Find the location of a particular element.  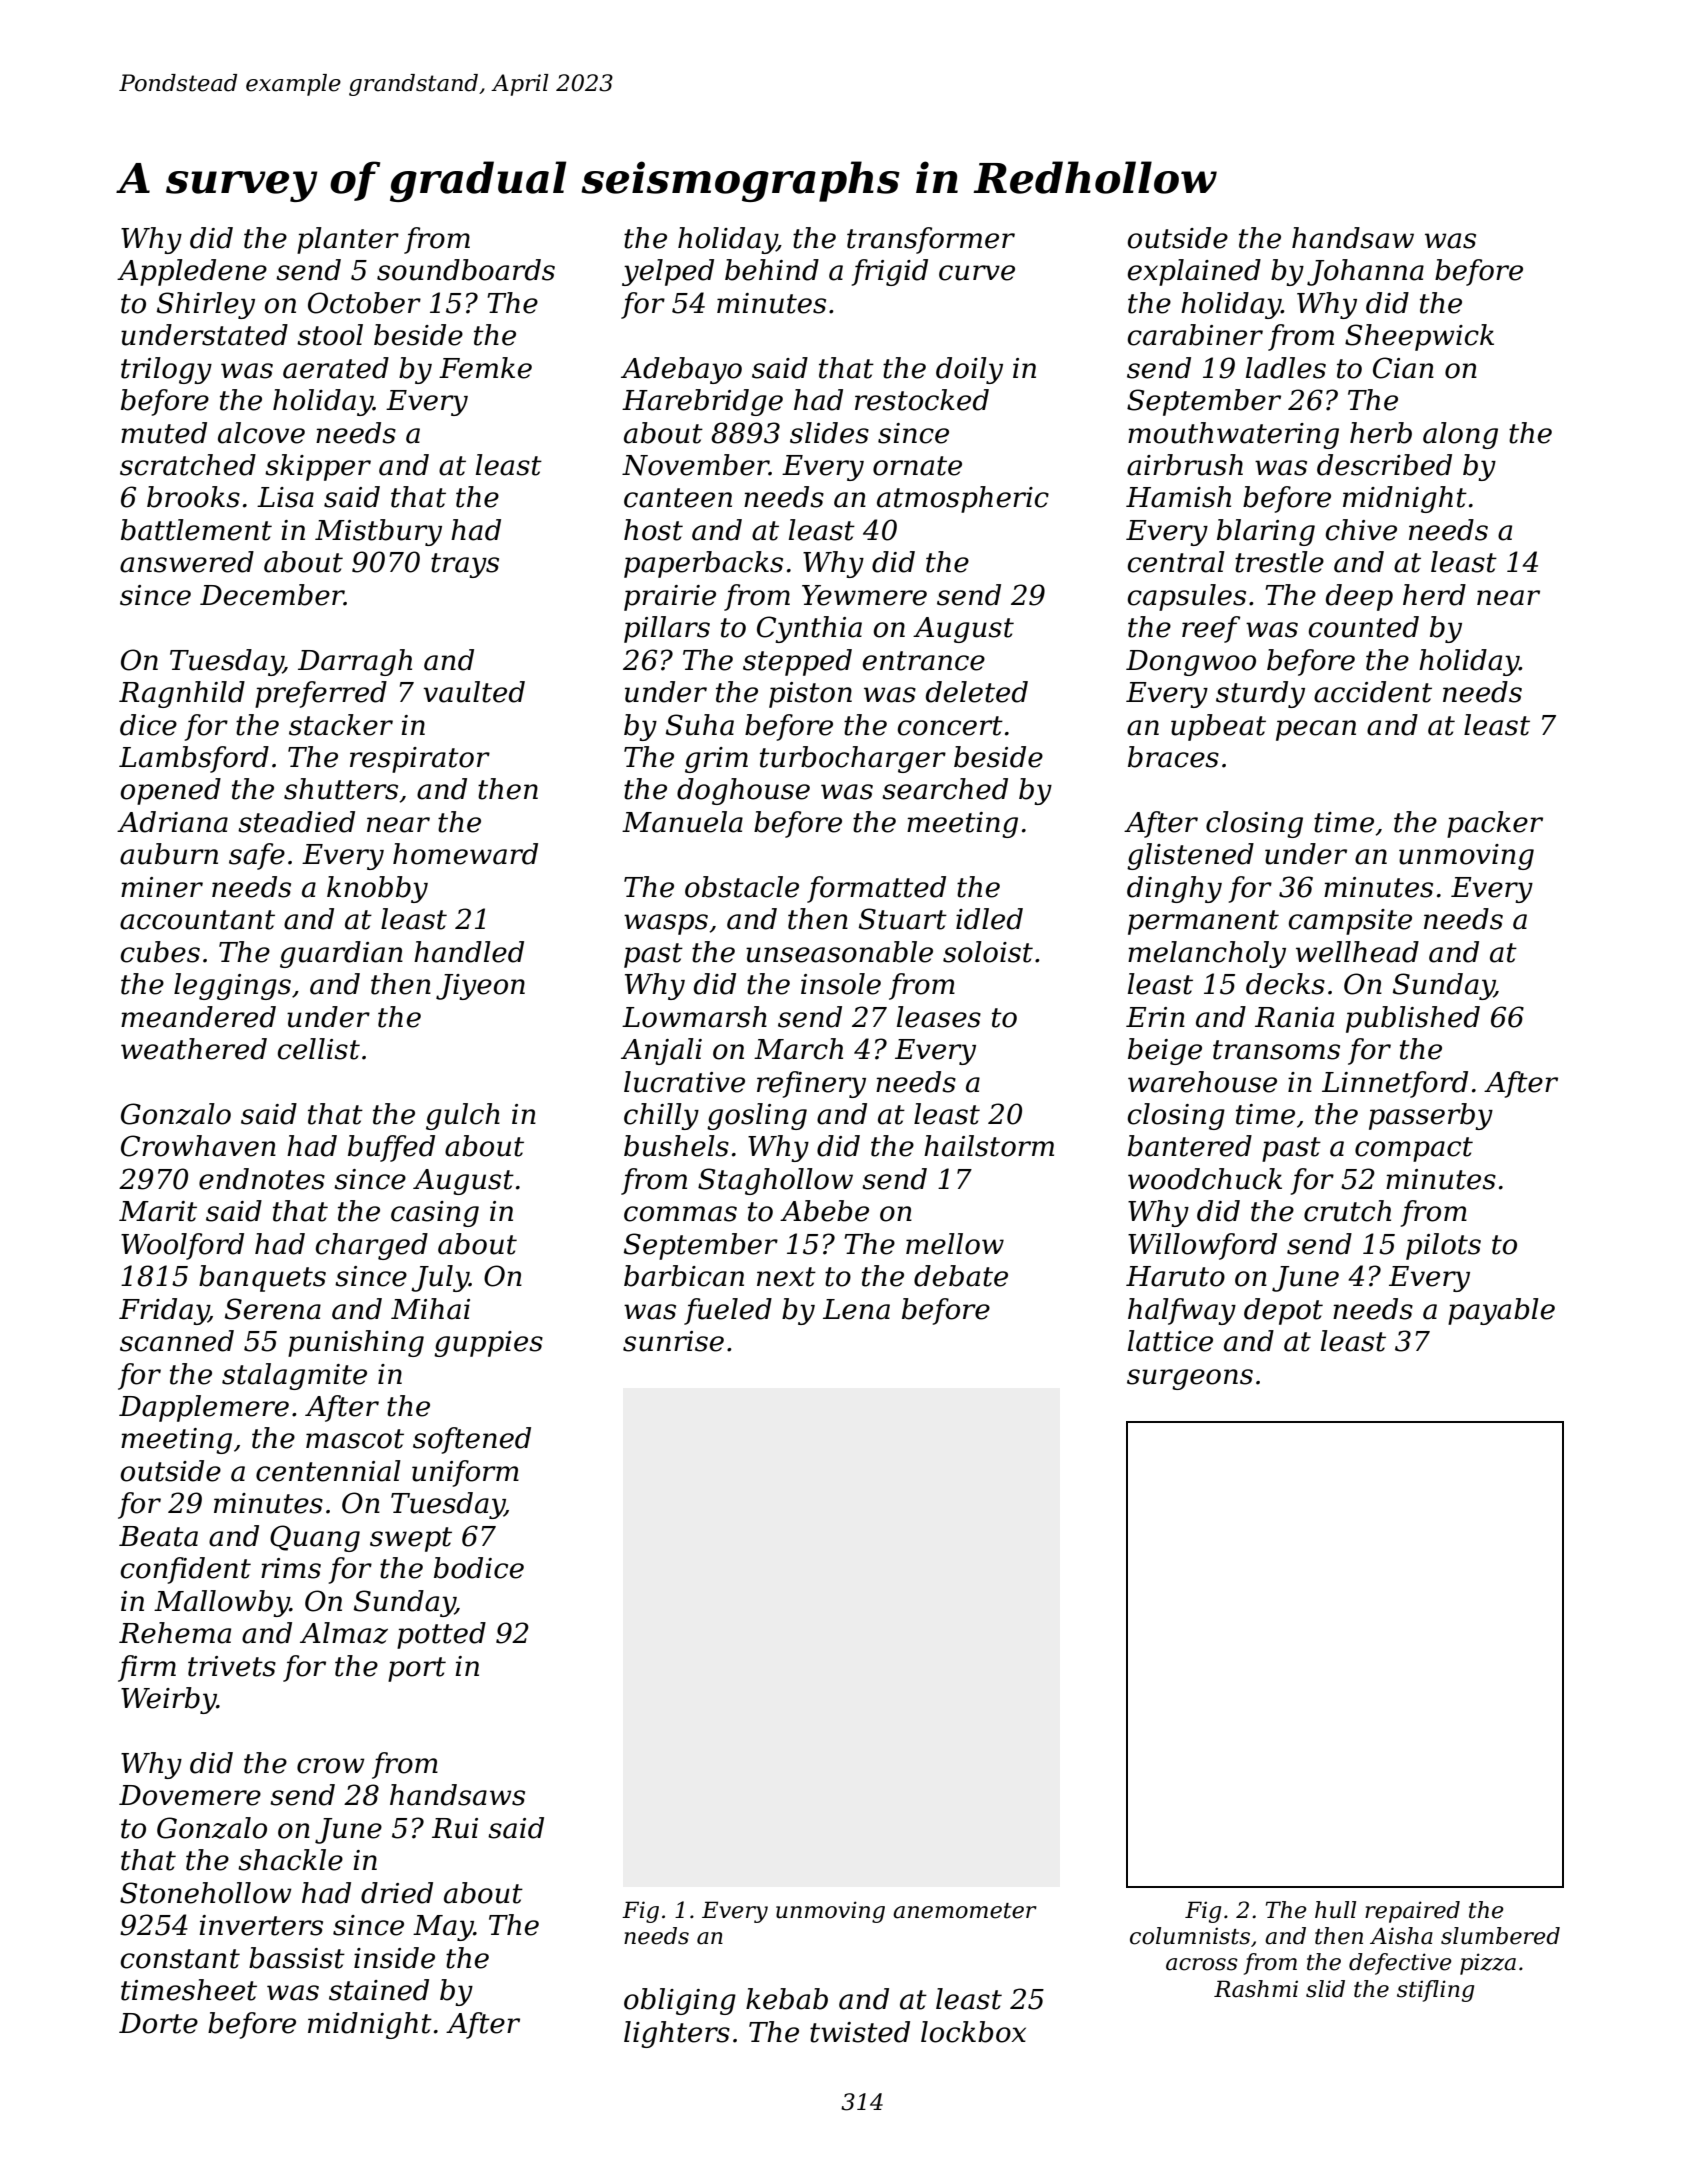

herd is located at coordinates (1434, 595).
